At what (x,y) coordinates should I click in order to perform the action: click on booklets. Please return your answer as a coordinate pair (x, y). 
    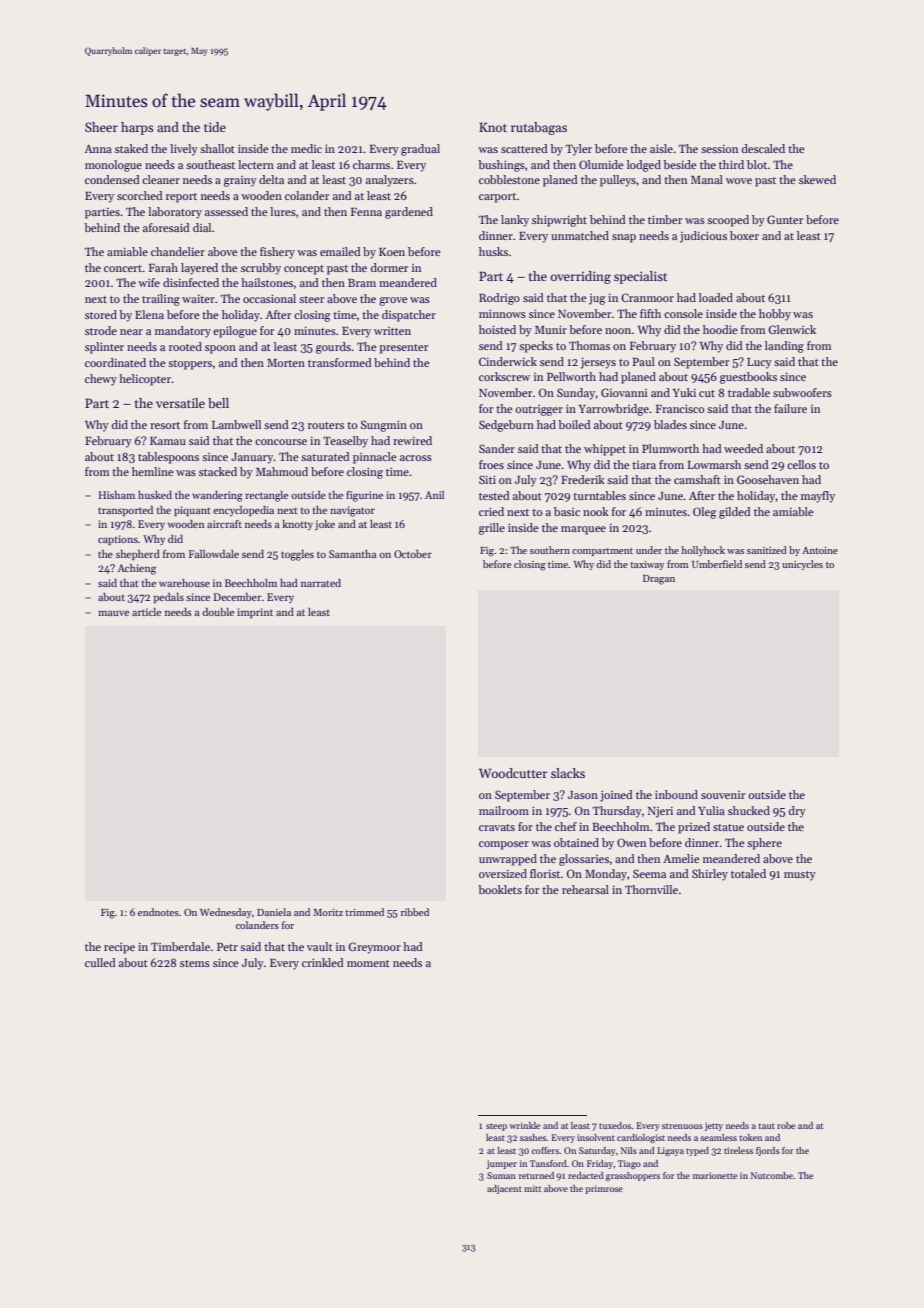
    Looking at the image, I should click on (500, 889).
